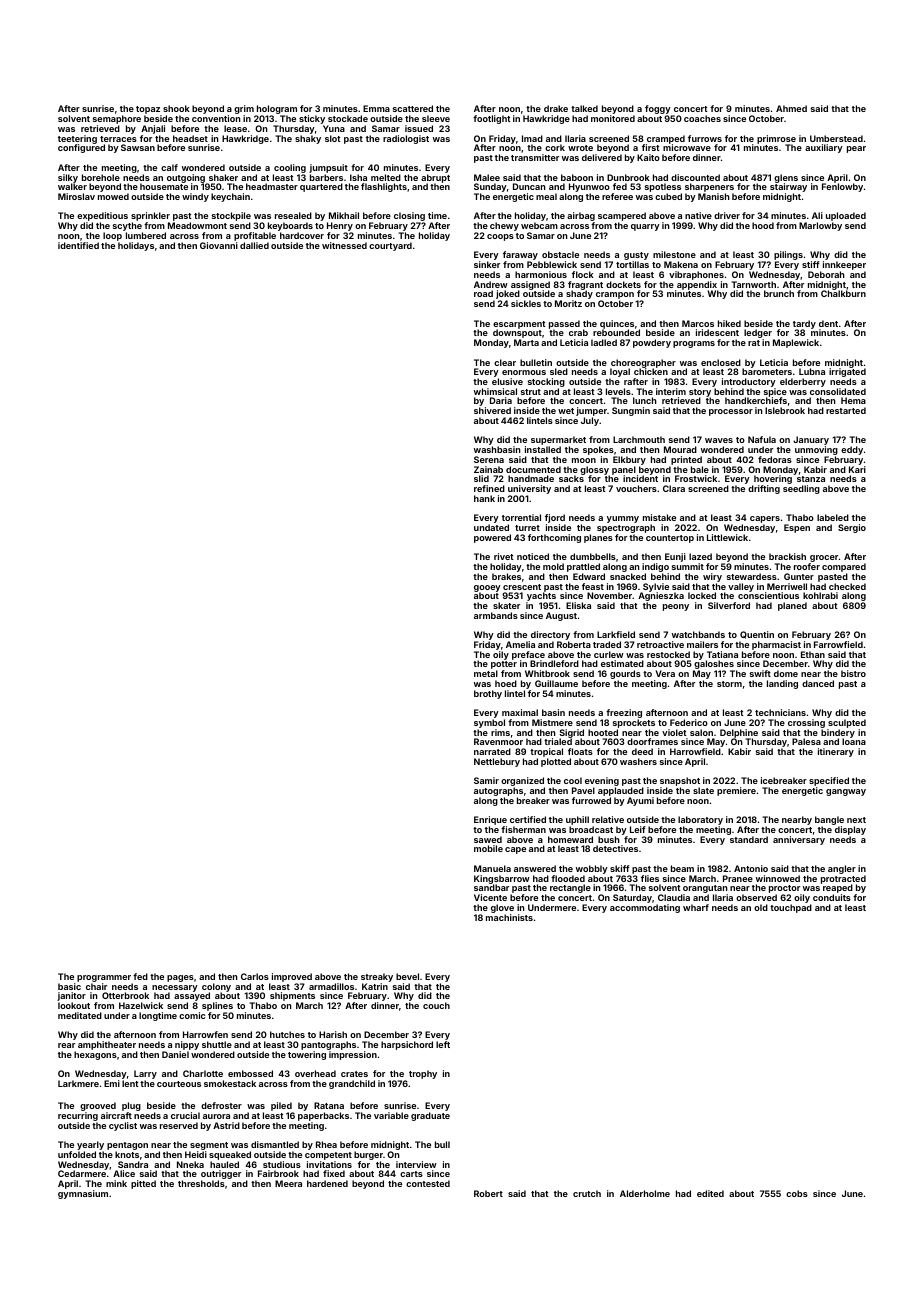  What do you see at coordinates (486, 673) in the screenshot?
I see `metal` at bounding box center [486, 673].
